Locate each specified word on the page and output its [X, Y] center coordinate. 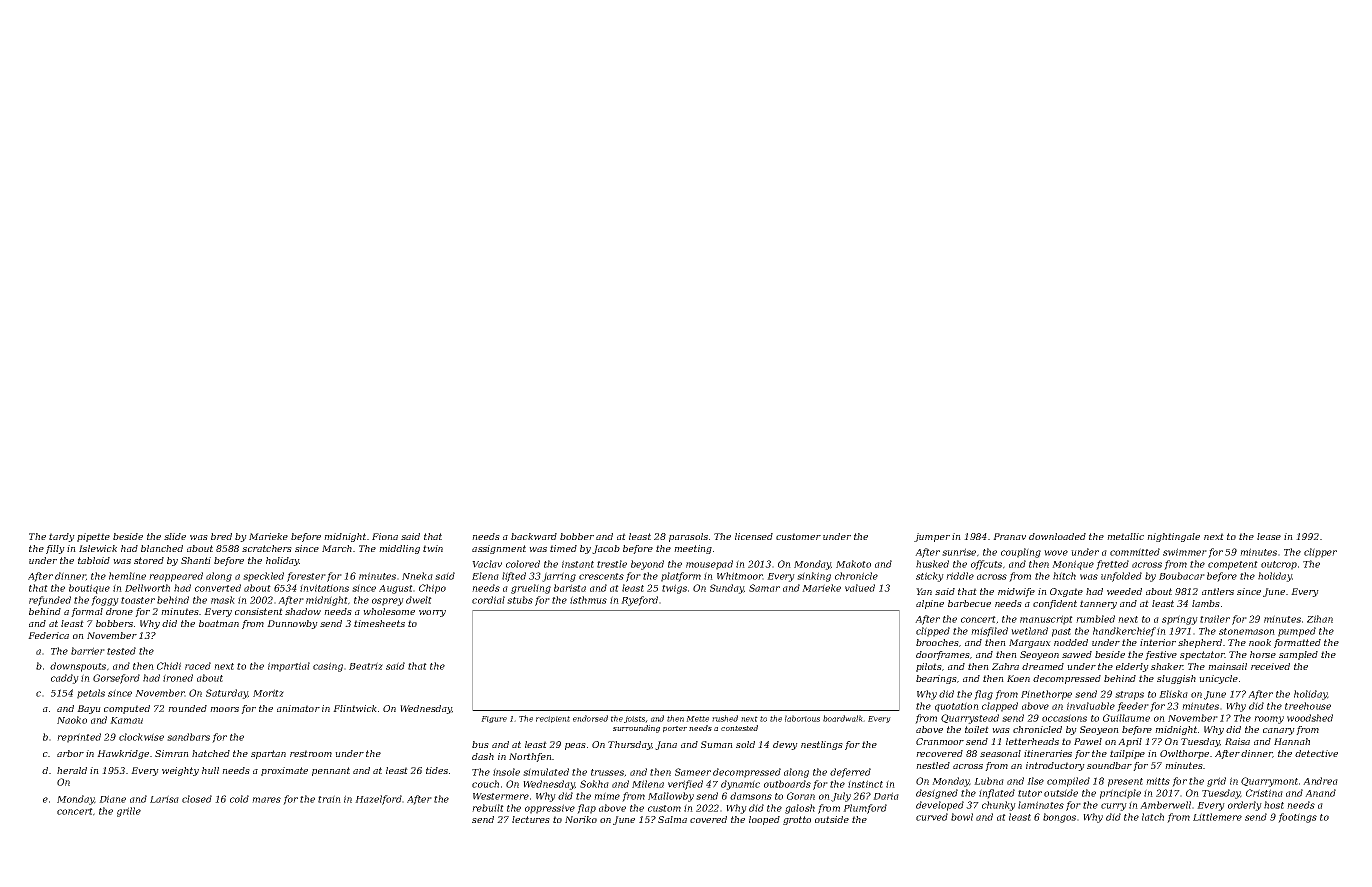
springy [1180, 620]
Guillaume [1126, 718]
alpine [930, 604]
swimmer [1185, 552]
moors [224, 709]
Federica [48, 635]
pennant [331, 771]
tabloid [94, 560]
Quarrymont [1269, 782]
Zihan [1320, 619]
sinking [814, 577]
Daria [886, 796]
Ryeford [639, 601]
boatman [219, 623]
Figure [494, 719]
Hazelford [378, 800]
